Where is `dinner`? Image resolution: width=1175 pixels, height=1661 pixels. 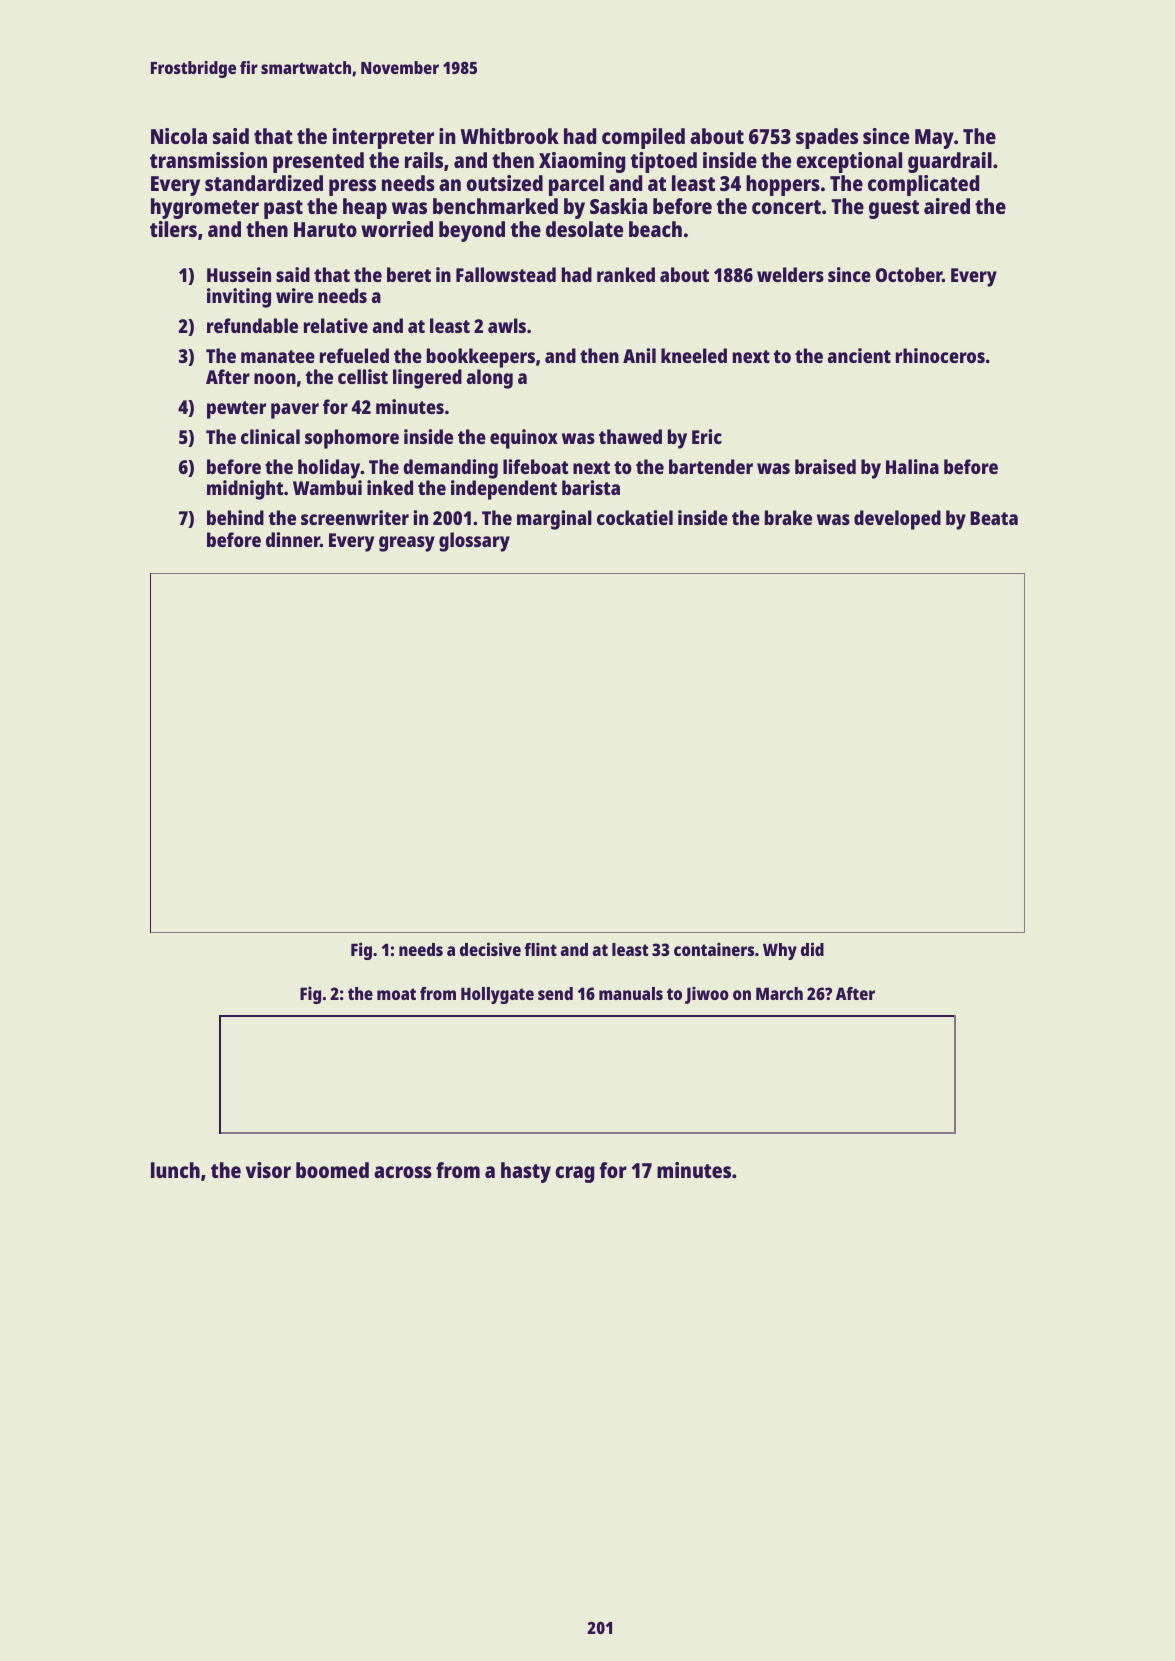 dinner is located at coordinates (293, 539).
